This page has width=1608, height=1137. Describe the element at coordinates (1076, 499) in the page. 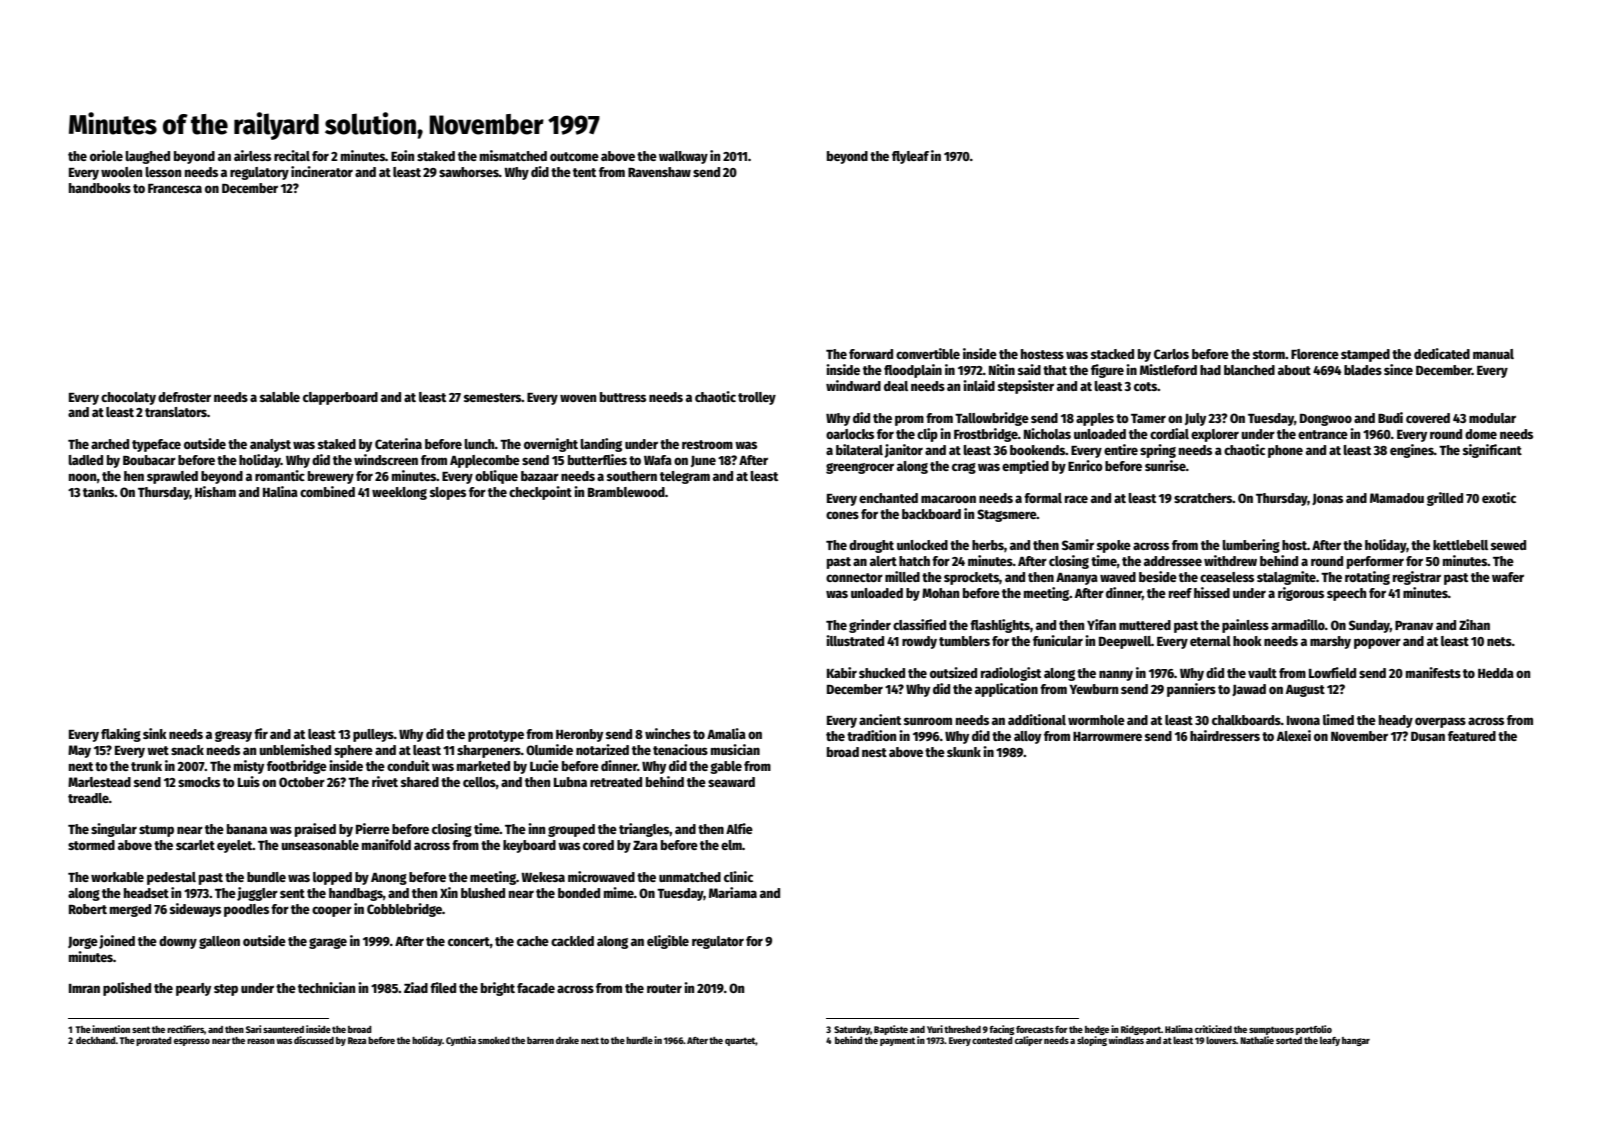

I see `race` at that location.
